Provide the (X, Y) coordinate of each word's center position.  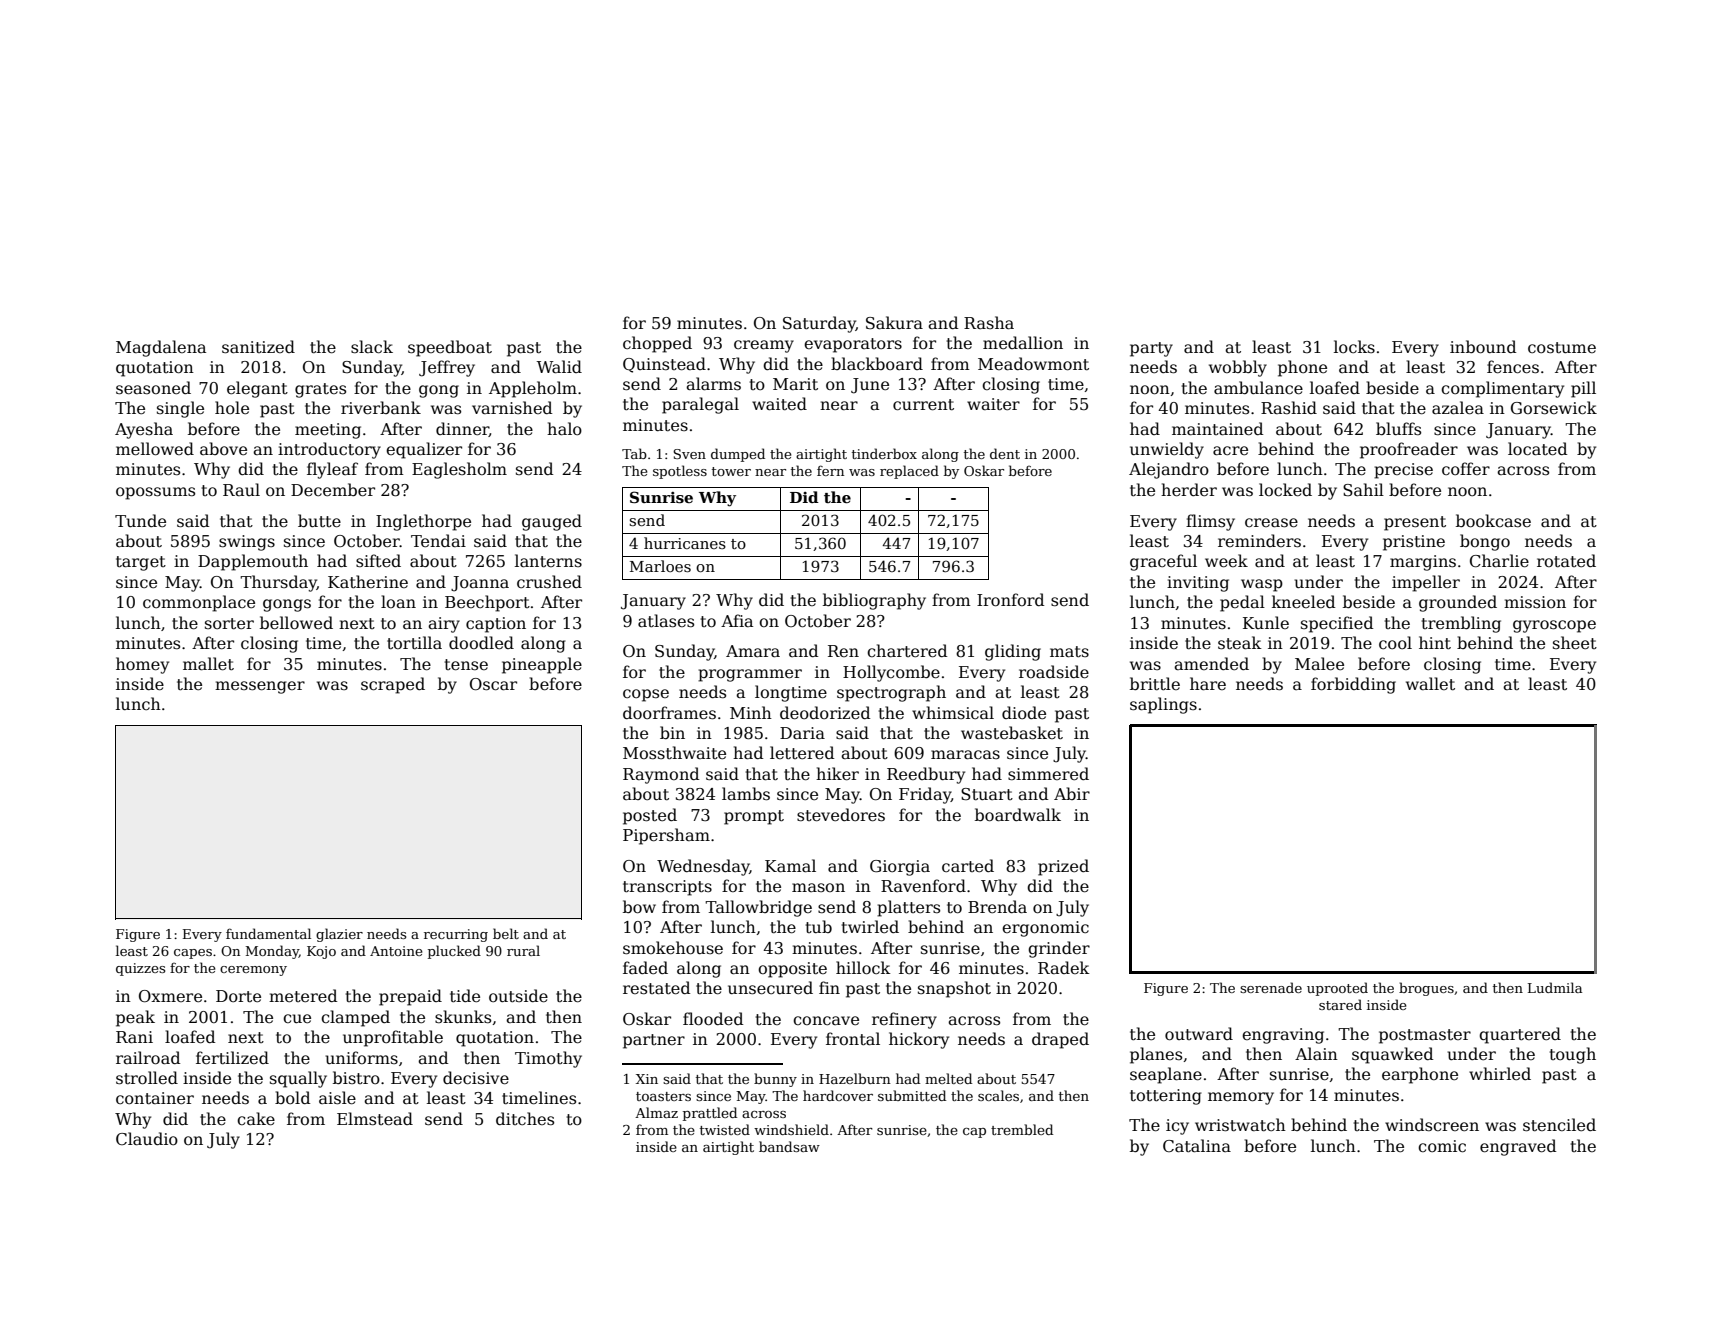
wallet (1430, 683)
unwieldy (1167, 450)
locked (1285, 490)
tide (465, 996)
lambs (746, 794)
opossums (155, 493)
